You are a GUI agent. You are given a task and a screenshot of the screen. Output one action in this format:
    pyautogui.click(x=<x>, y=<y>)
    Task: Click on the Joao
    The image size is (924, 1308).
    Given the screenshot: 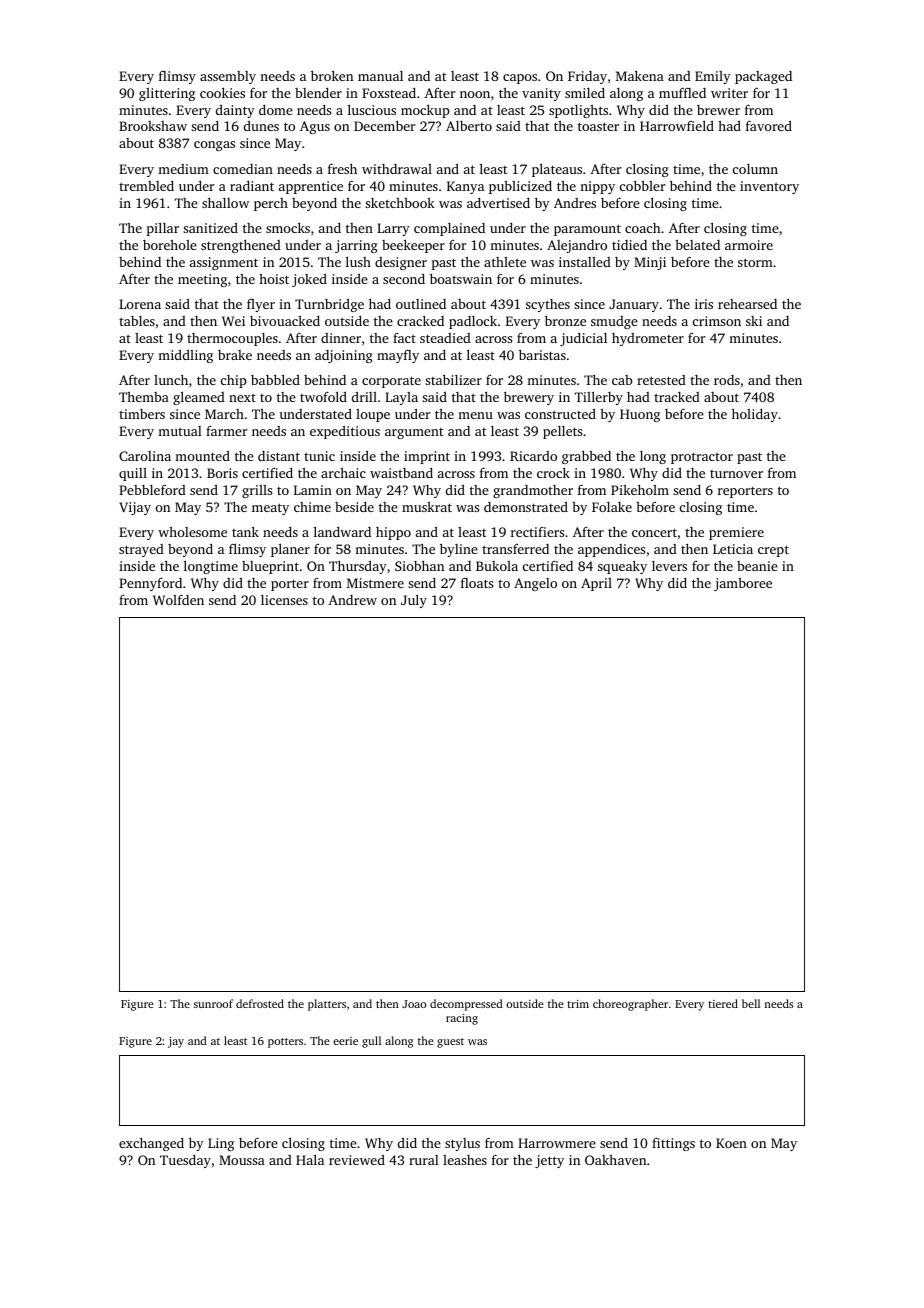 What is the action you would take?
    pyautogui.click(x=414, y=1004)
